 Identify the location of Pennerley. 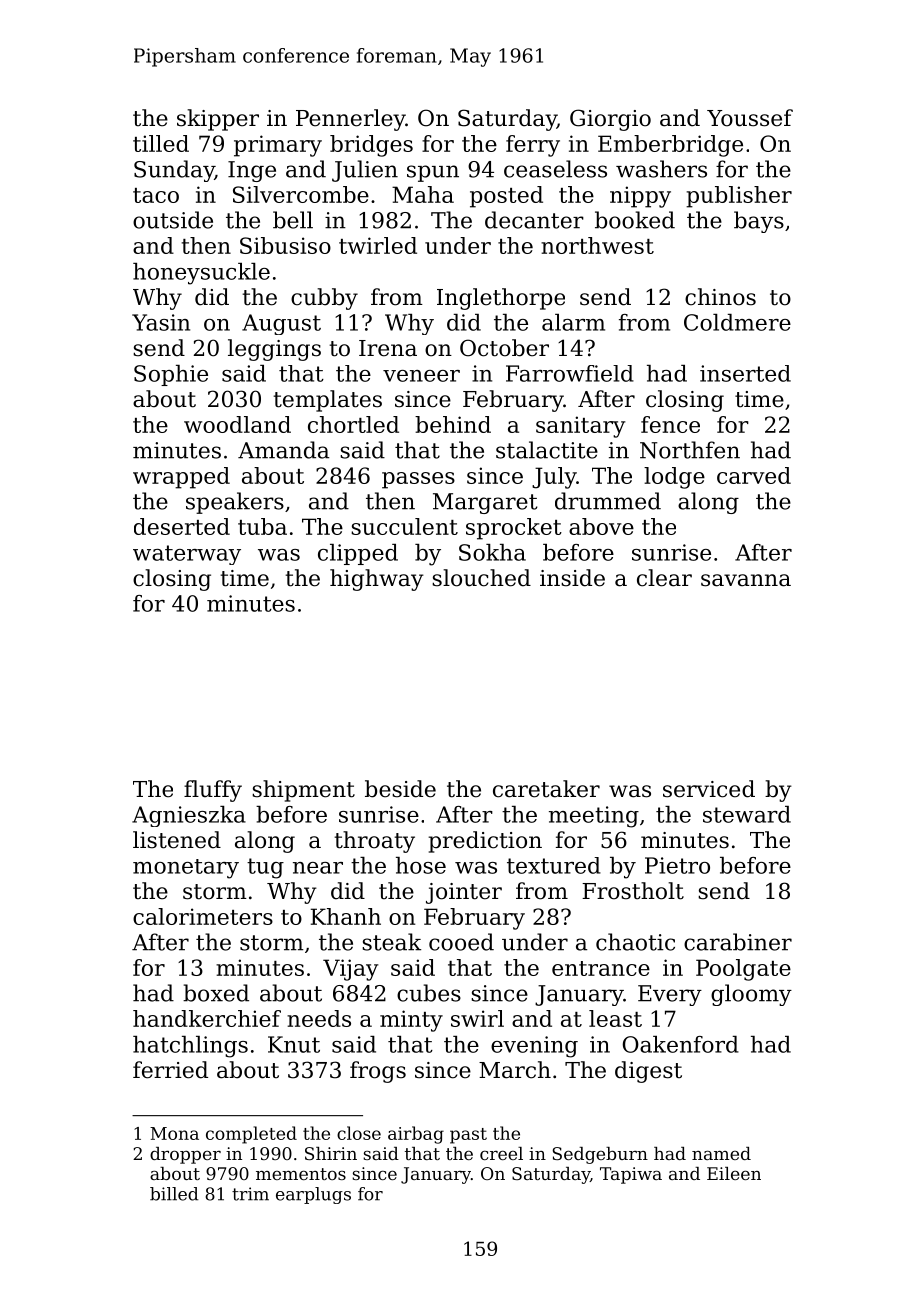
(350, 120).
